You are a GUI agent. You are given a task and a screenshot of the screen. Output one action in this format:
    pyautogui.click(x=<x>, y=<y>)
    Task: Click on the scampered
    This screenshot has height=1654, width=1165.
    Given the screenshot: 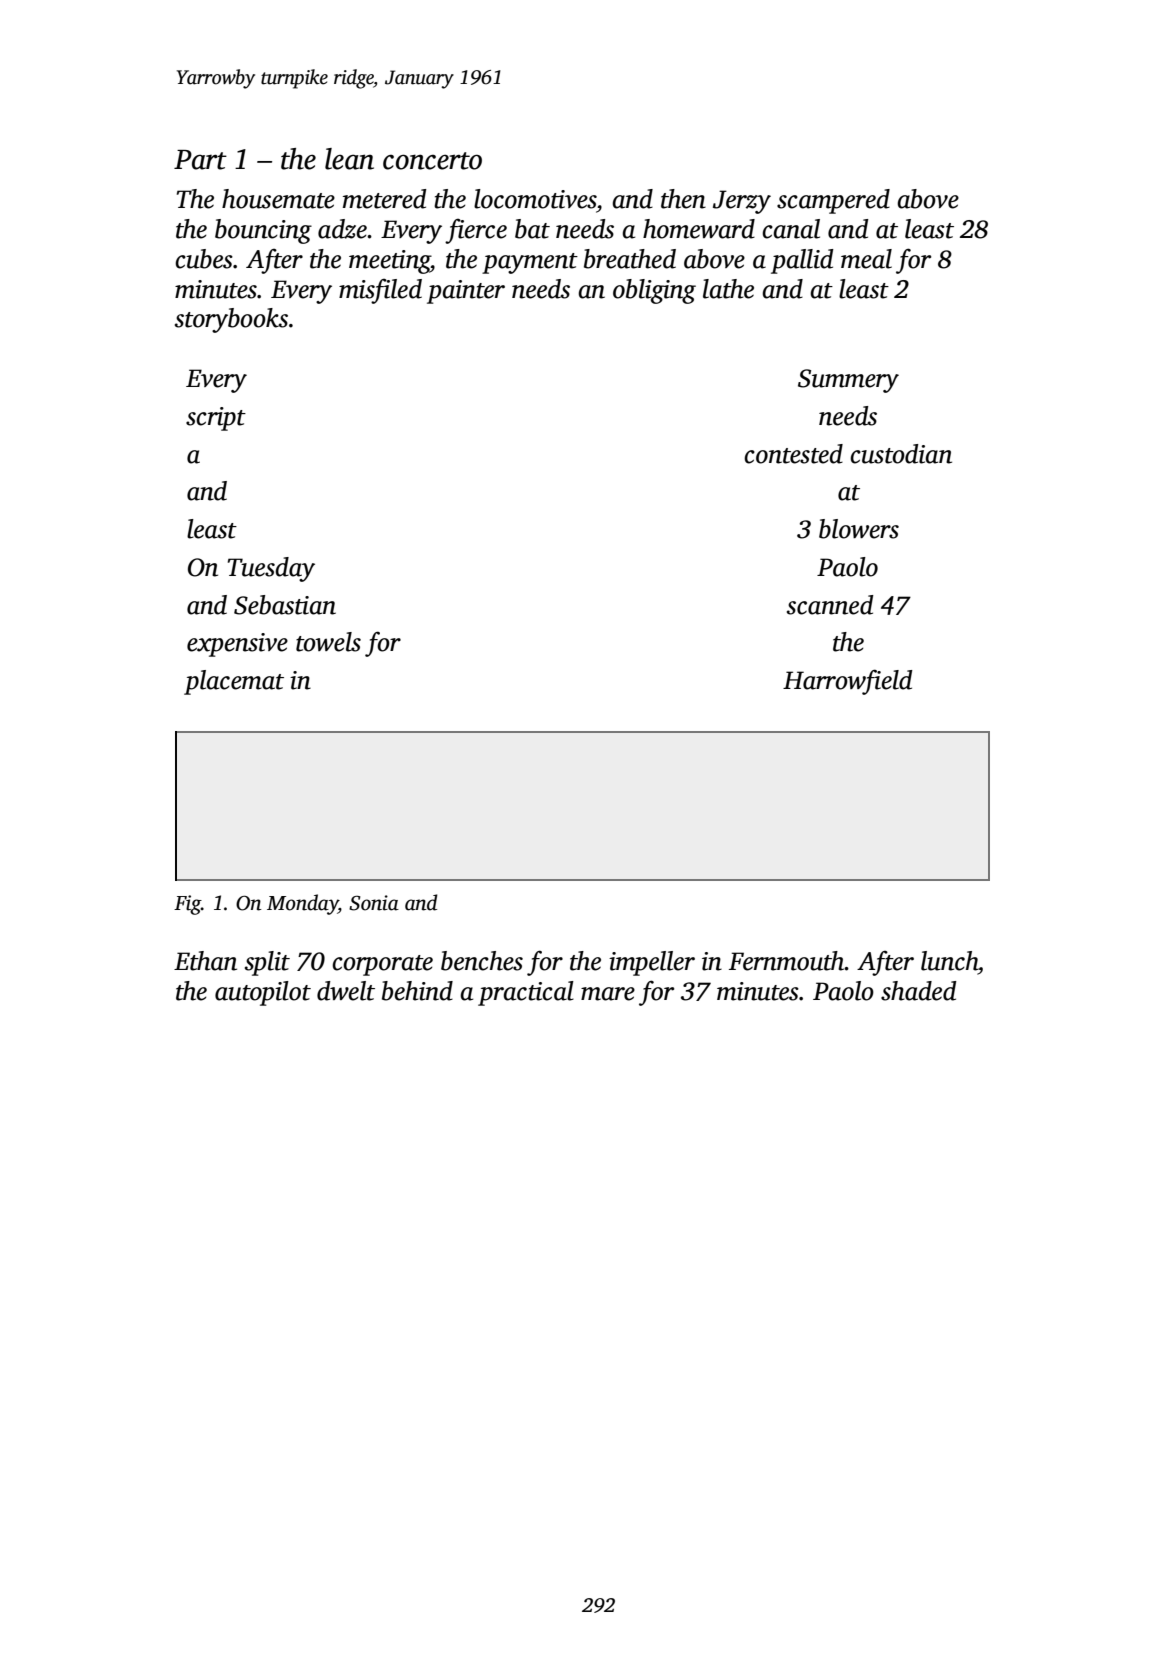 What is the action you would take?
    pyautogui.click(x=833, y=201)
